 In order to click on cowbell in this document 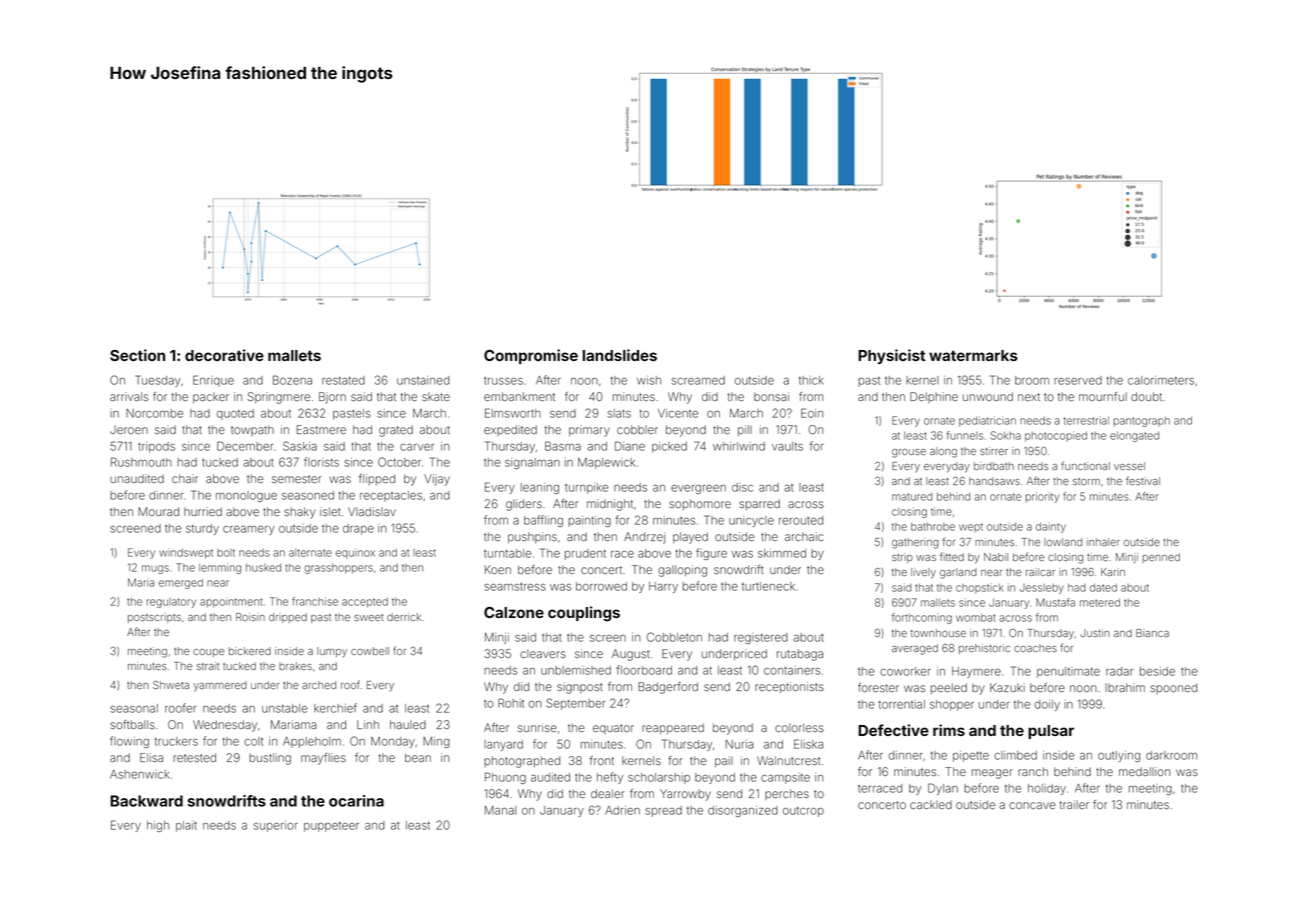, I will do `click(370, 651)`.
